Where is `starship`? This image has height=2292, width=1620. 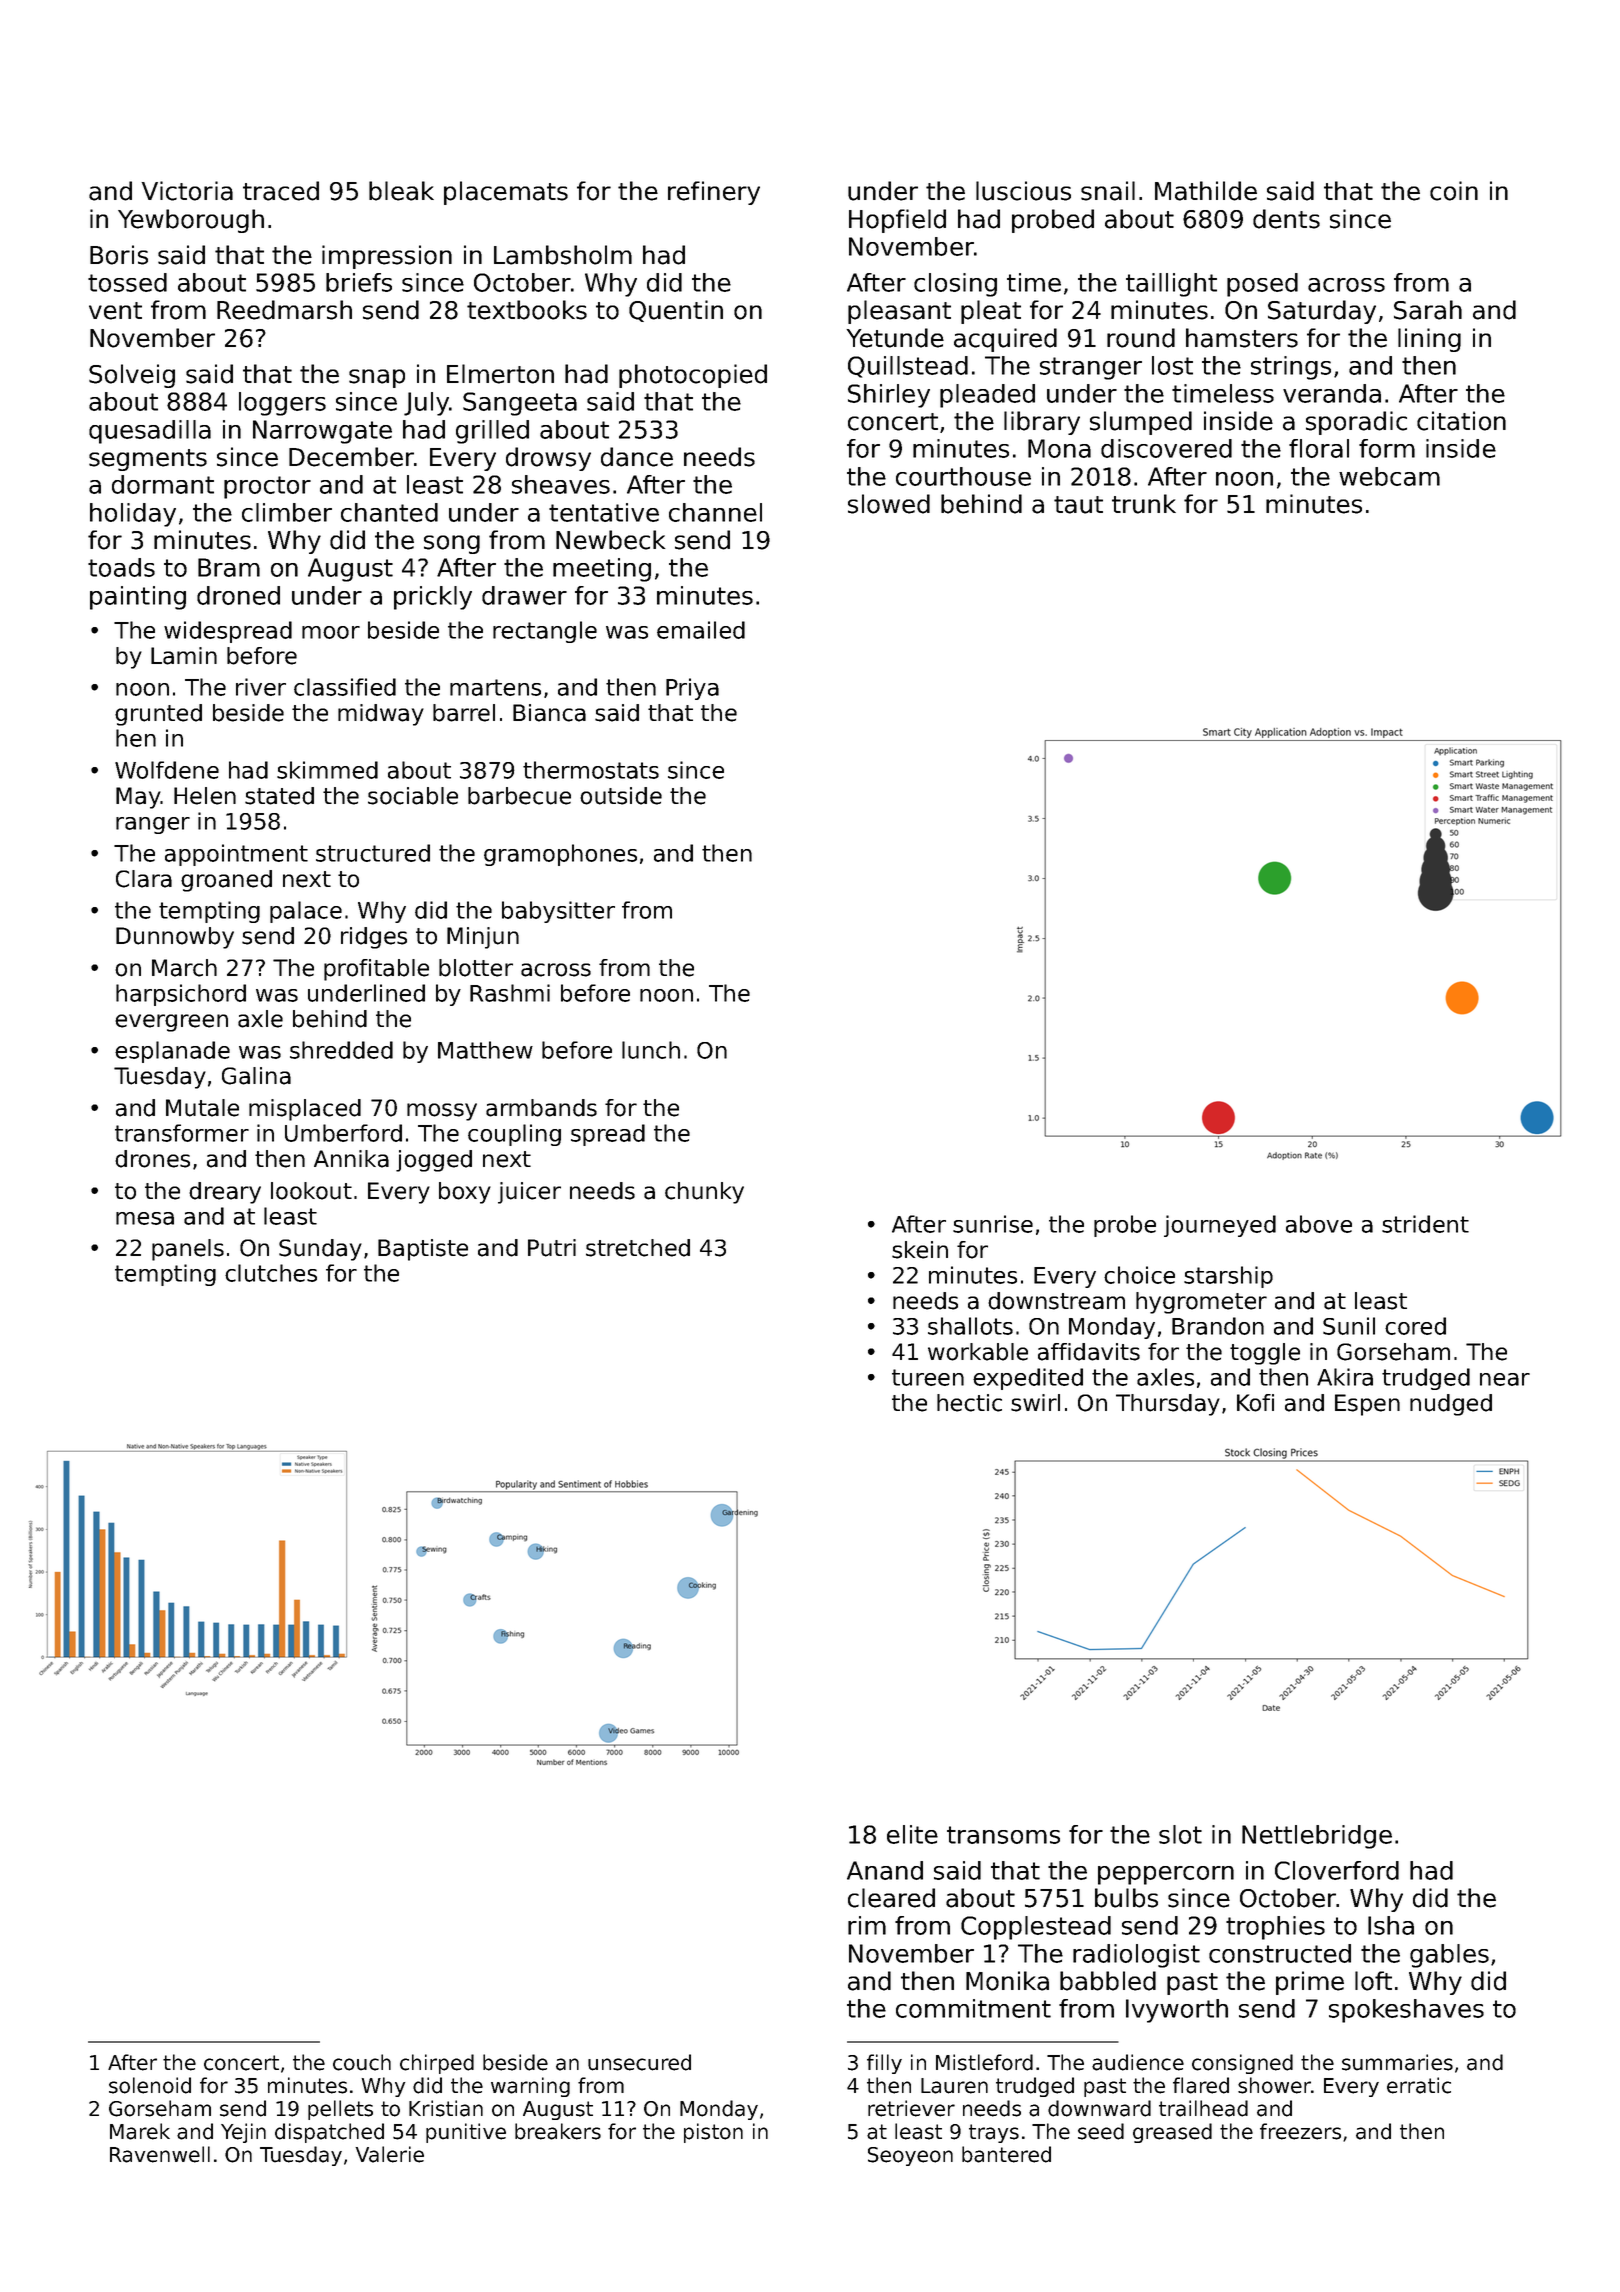 starship is located at coordinates (1228, 1277).
